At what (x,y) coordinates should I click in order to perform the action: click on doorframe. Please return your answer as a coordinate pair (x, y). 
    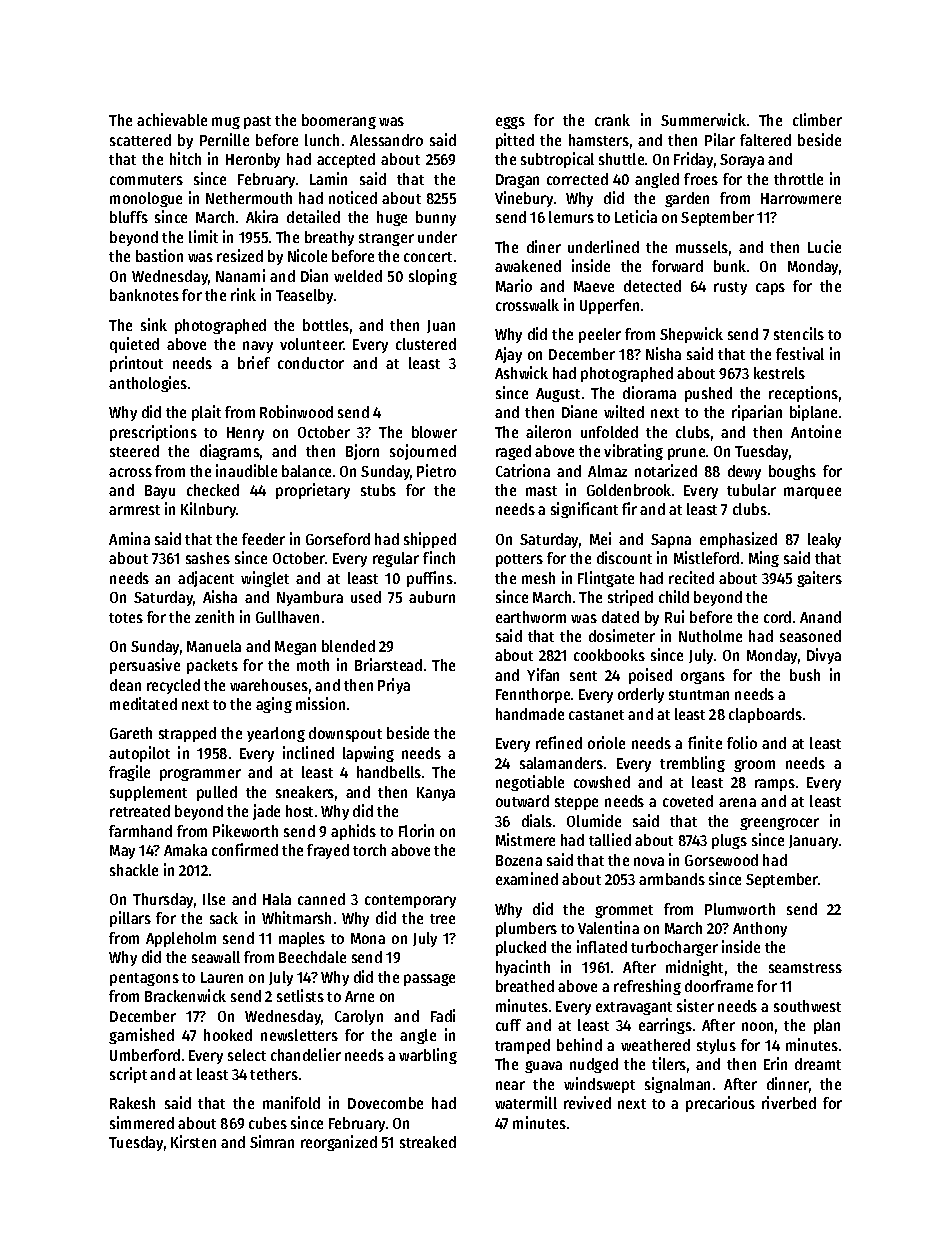
    Looking at the image, I should click on (719, 986).
